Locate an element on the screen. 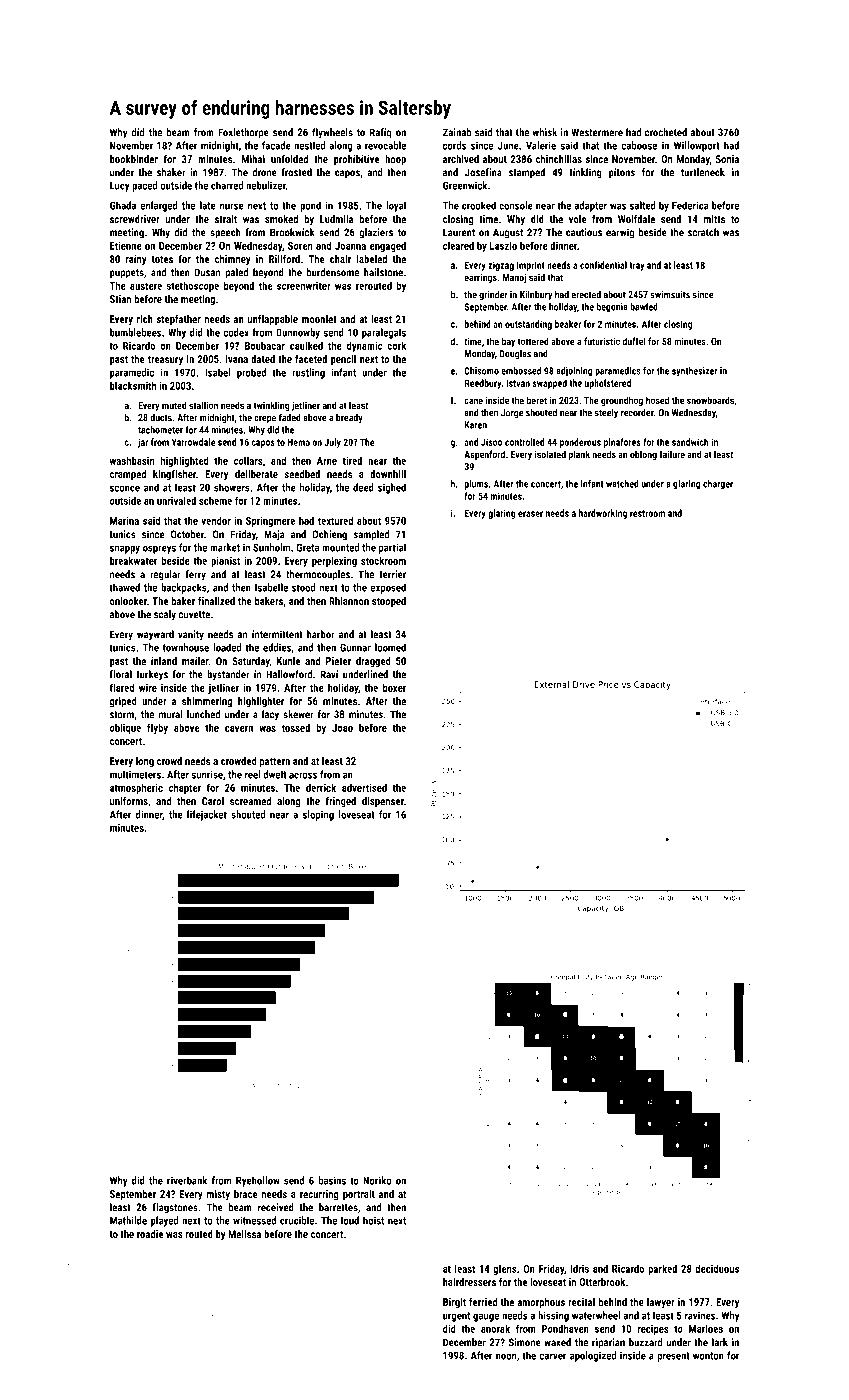 The image size is (849, 1400). bookbinder is located at coordinates (134, 159).
